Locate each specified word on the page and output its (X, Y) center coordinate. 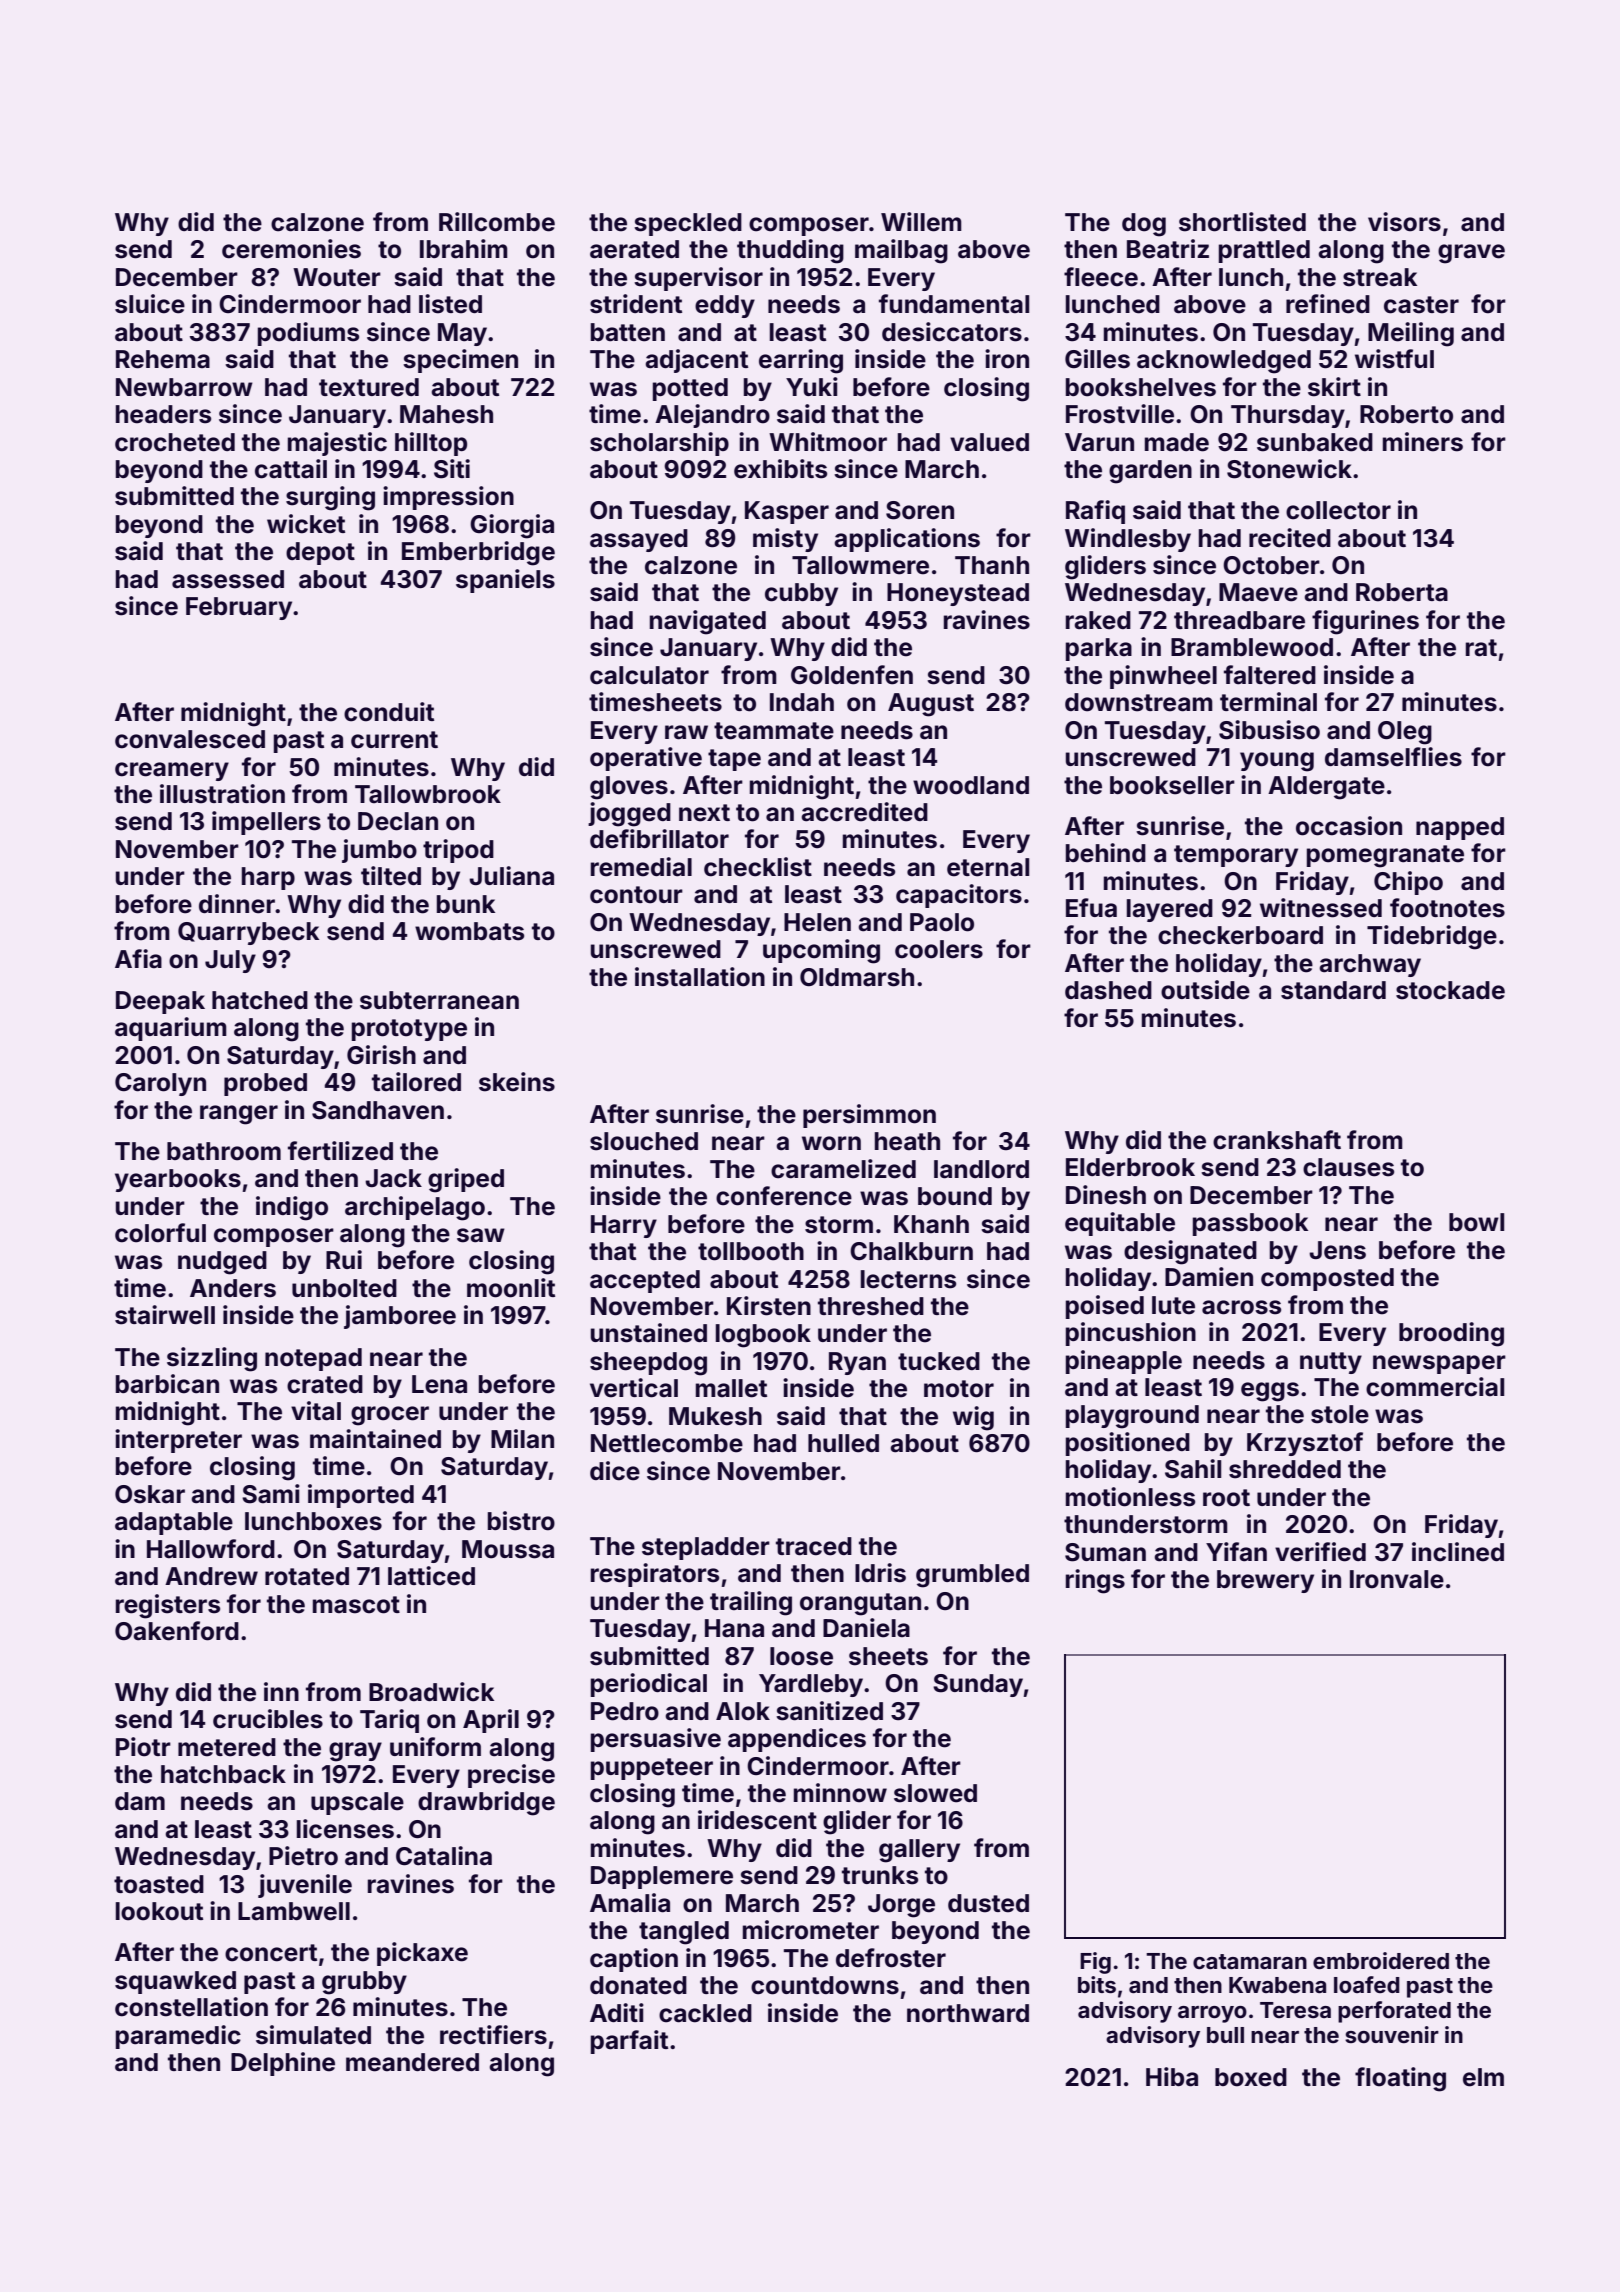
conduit (389, 712)
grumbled (972, 1576)
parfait (629, 2042)
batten (628, 332)
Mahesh (446, 414)
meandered (412, 2062)
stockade (1450, 990)
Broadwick (431, 1692)
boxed (1251, 2077)
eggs (1270, 1392)
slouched (644, 1141)
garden (1150, 472)
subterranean (439, 1000)
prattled (1264, 251)
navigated (708, 622)
